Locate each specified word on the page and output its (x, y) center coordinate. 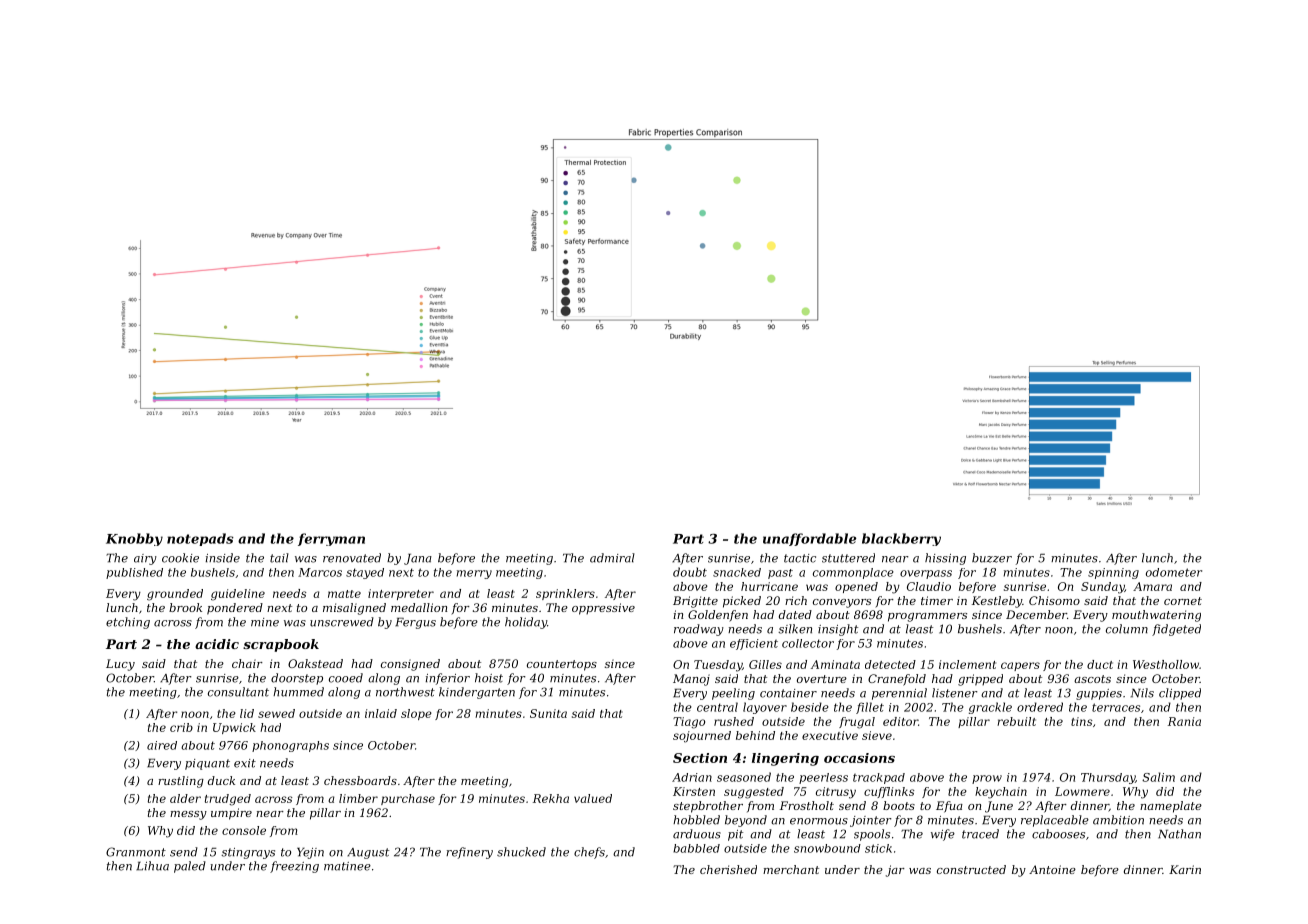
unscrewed (342, 622)
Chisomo (1054, 600)
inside (222, 558)
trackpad (879, 778)
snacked (737, 572)
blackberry (901, 539)
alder (185, 798)
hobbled (696, 820)
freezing (294, 867)
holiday (526, 623)
